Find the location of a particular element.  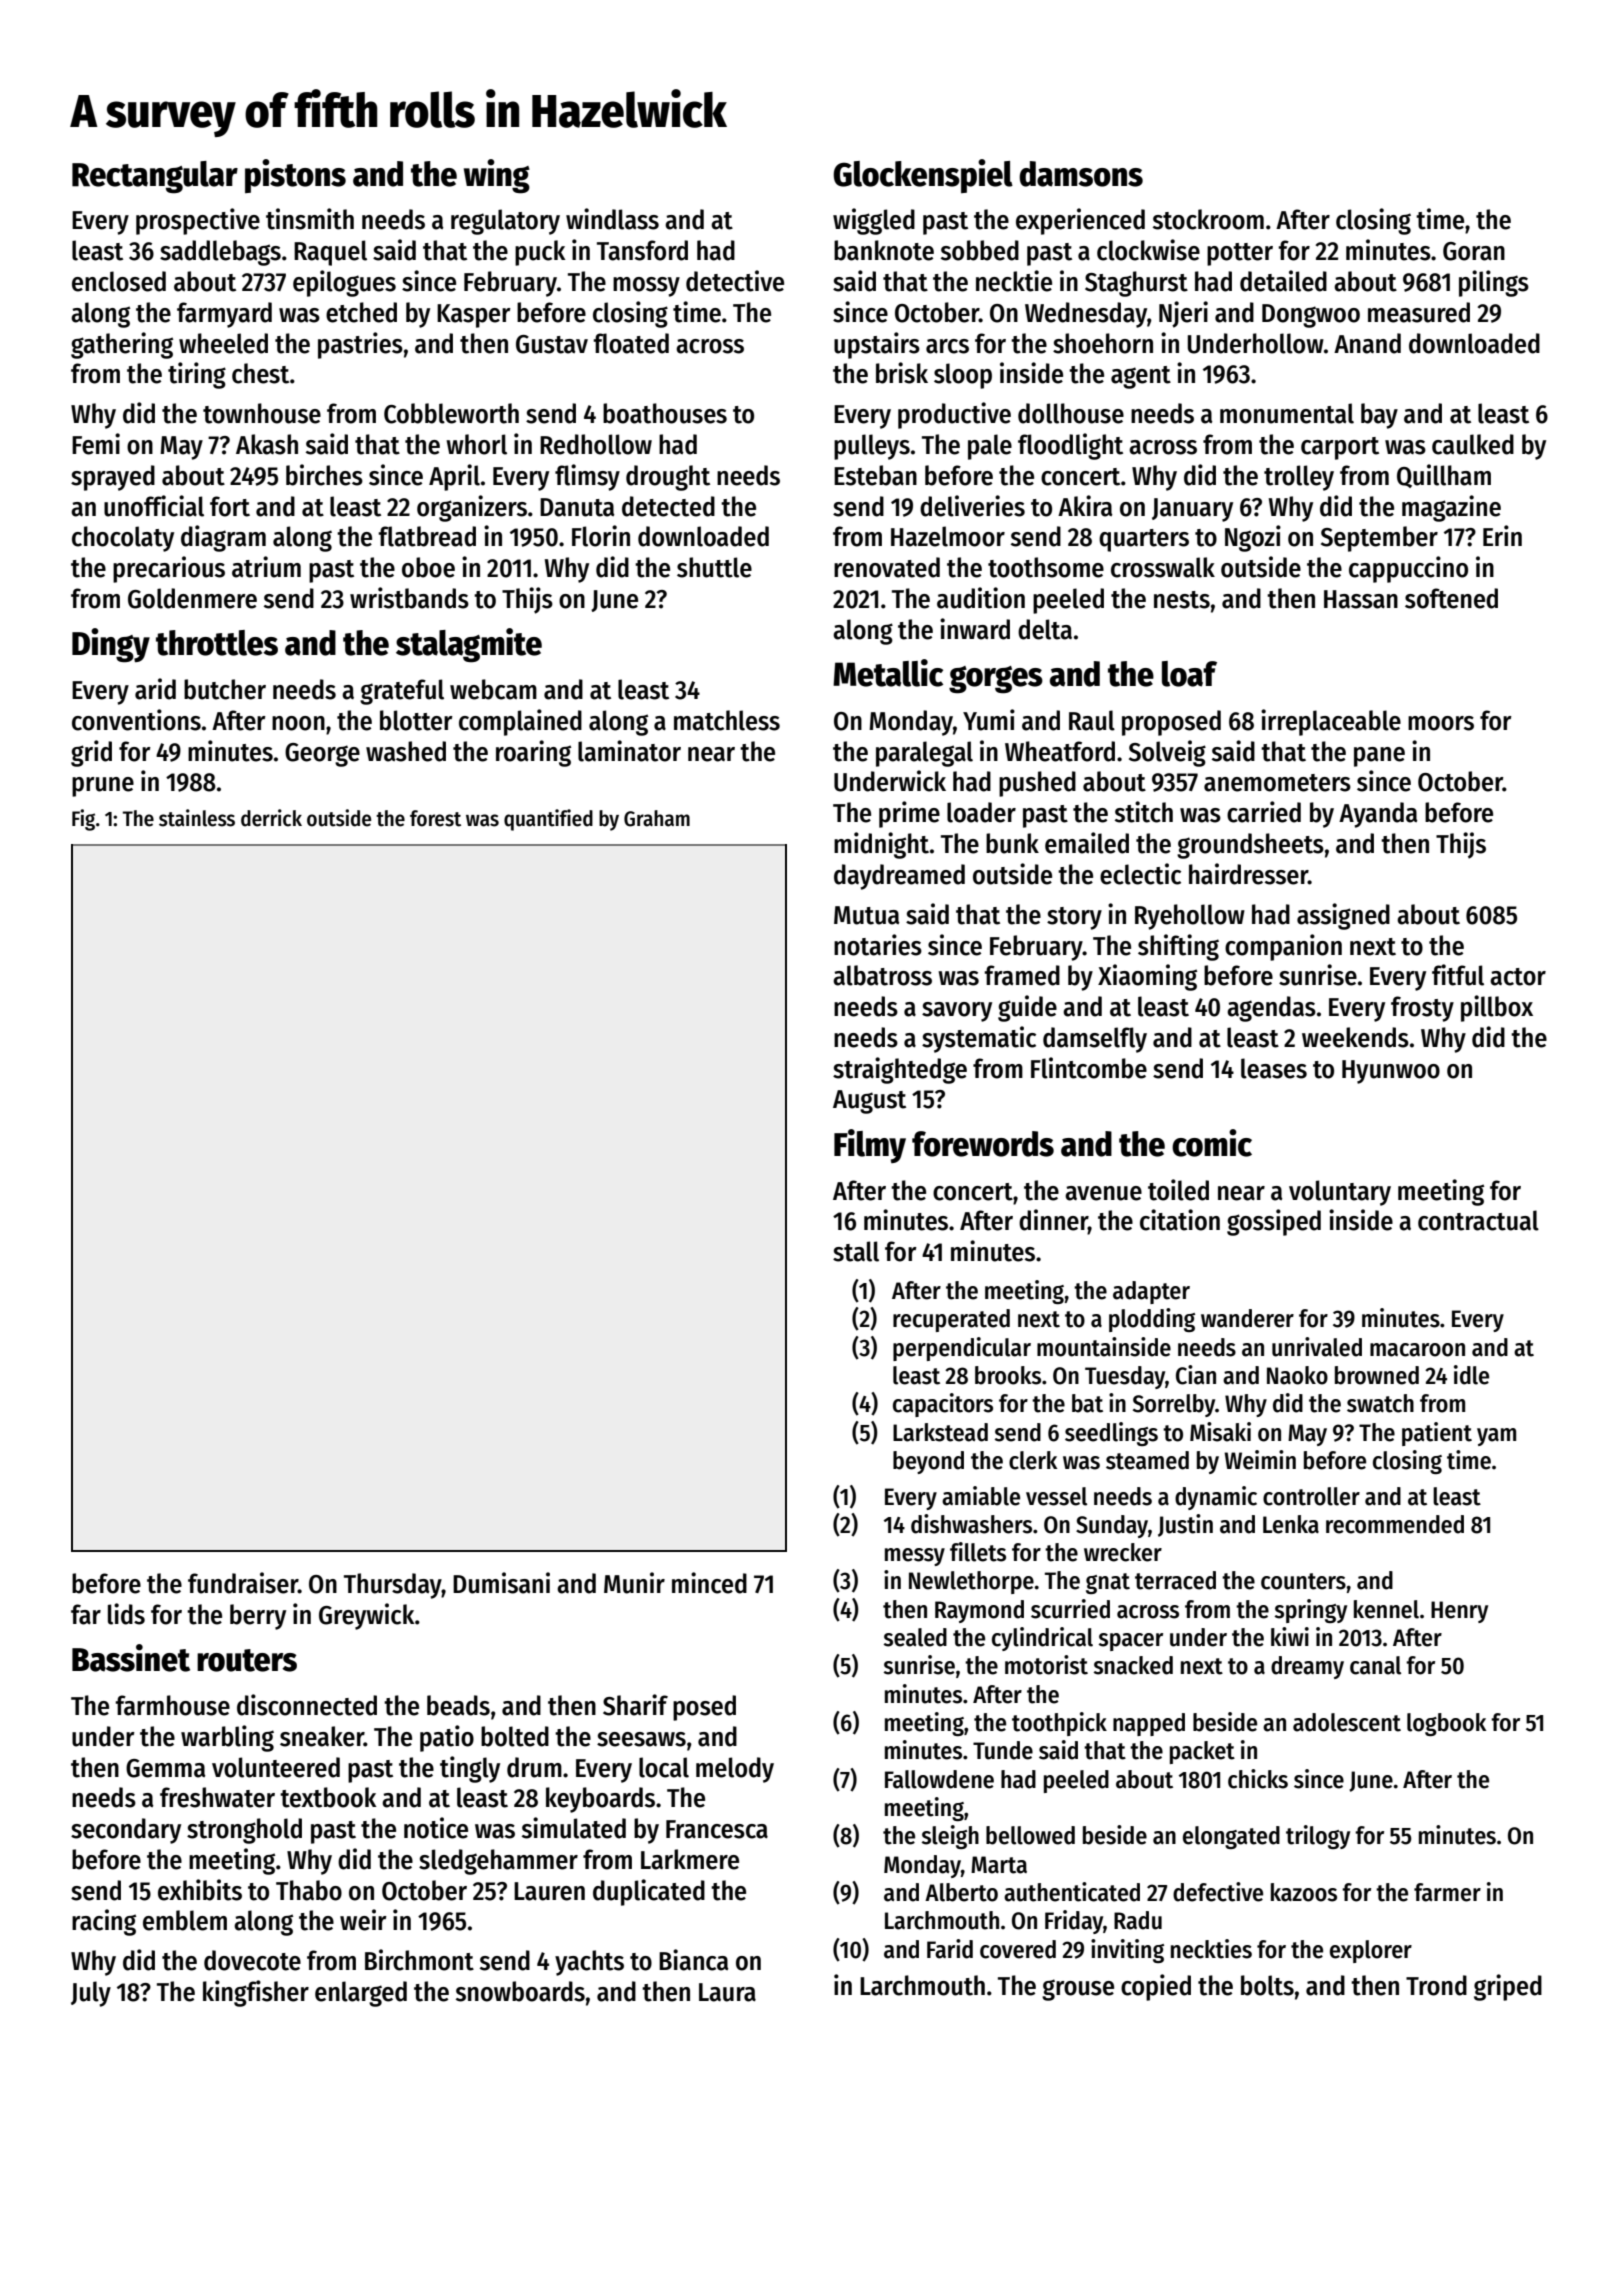

magazine is located at coordinates (1451, 508).
